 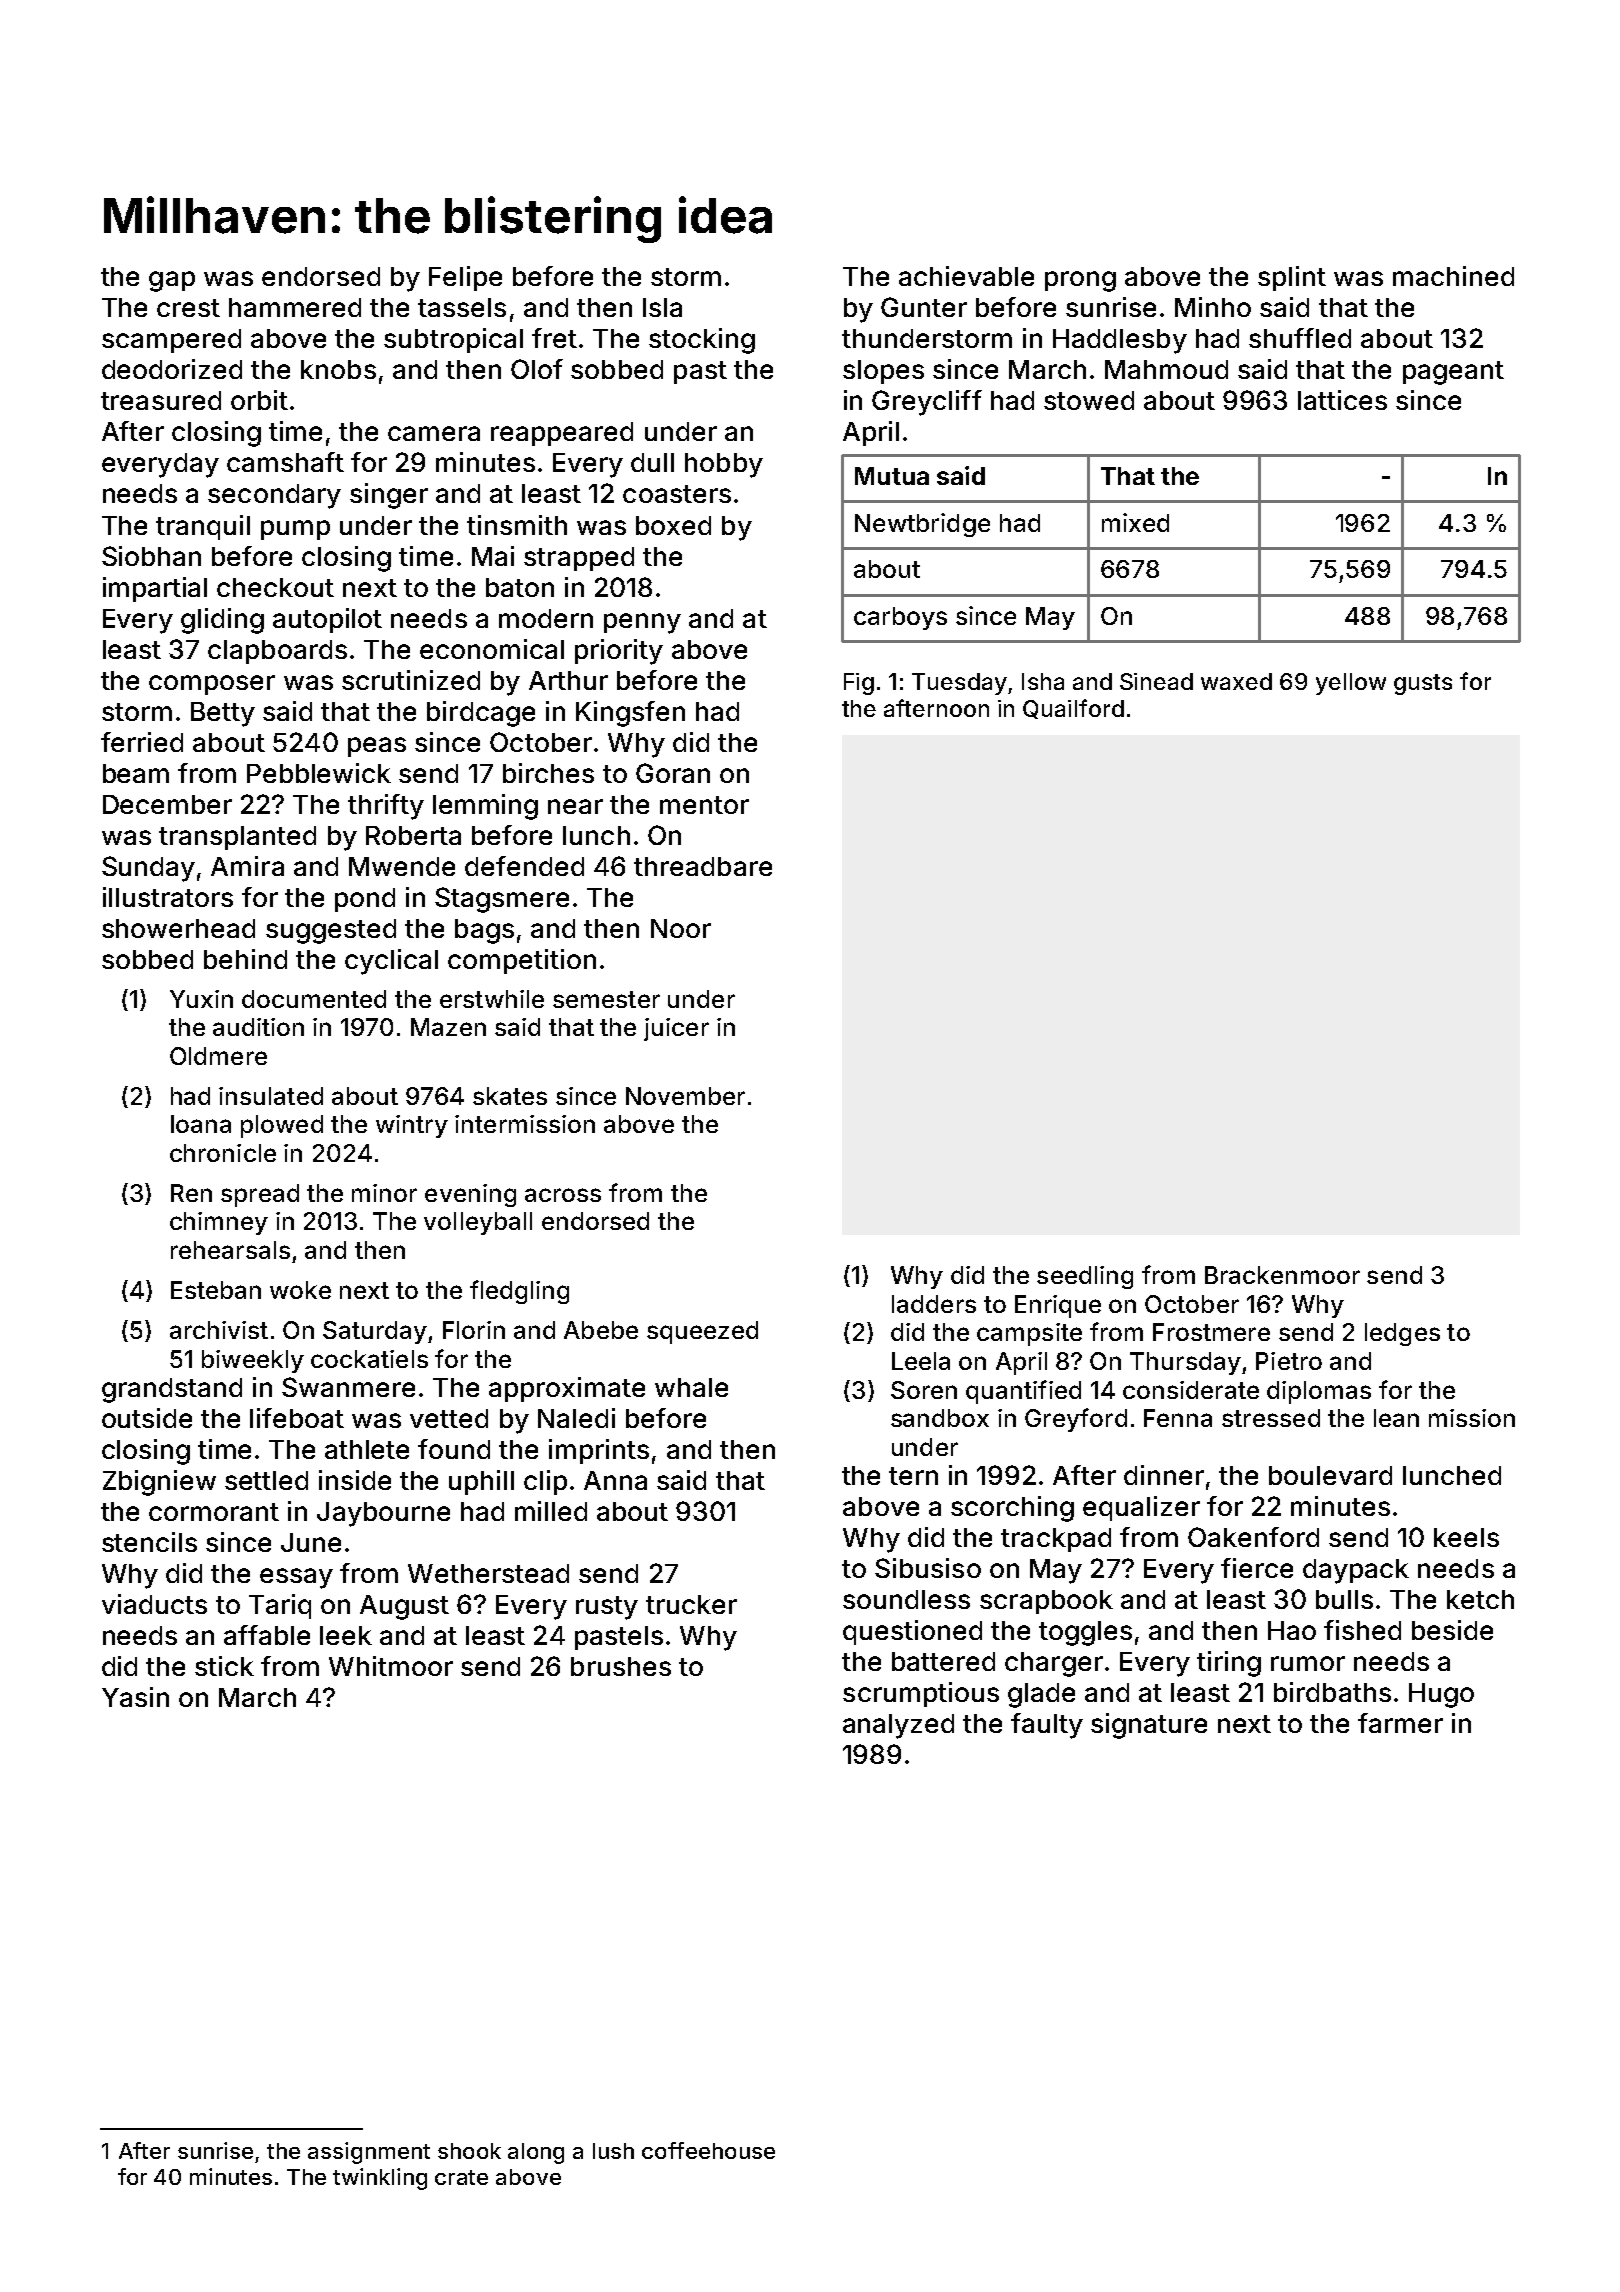 What do you see at coordinates (1342, 400) in the document?
I see `lattices` at bounding box center [1342, 400].
